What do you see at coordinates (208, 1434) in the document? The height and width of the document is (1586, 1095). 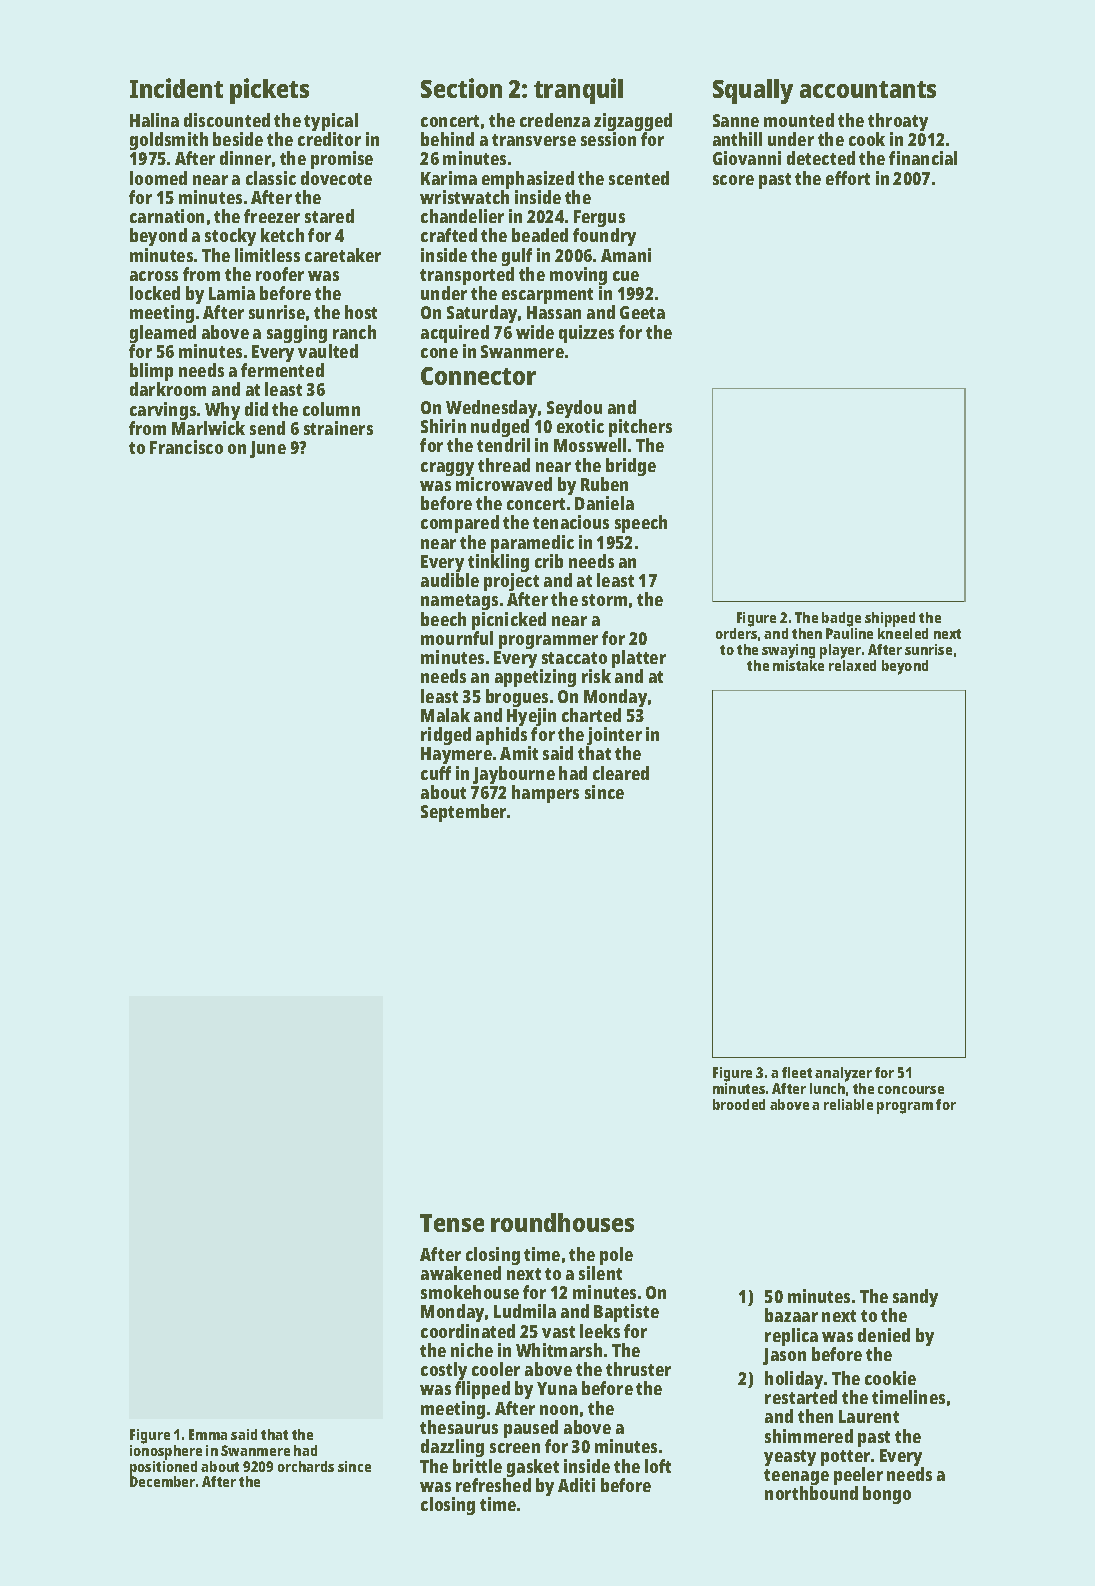 I see `Emma` at bounding box center [208, 1434].
